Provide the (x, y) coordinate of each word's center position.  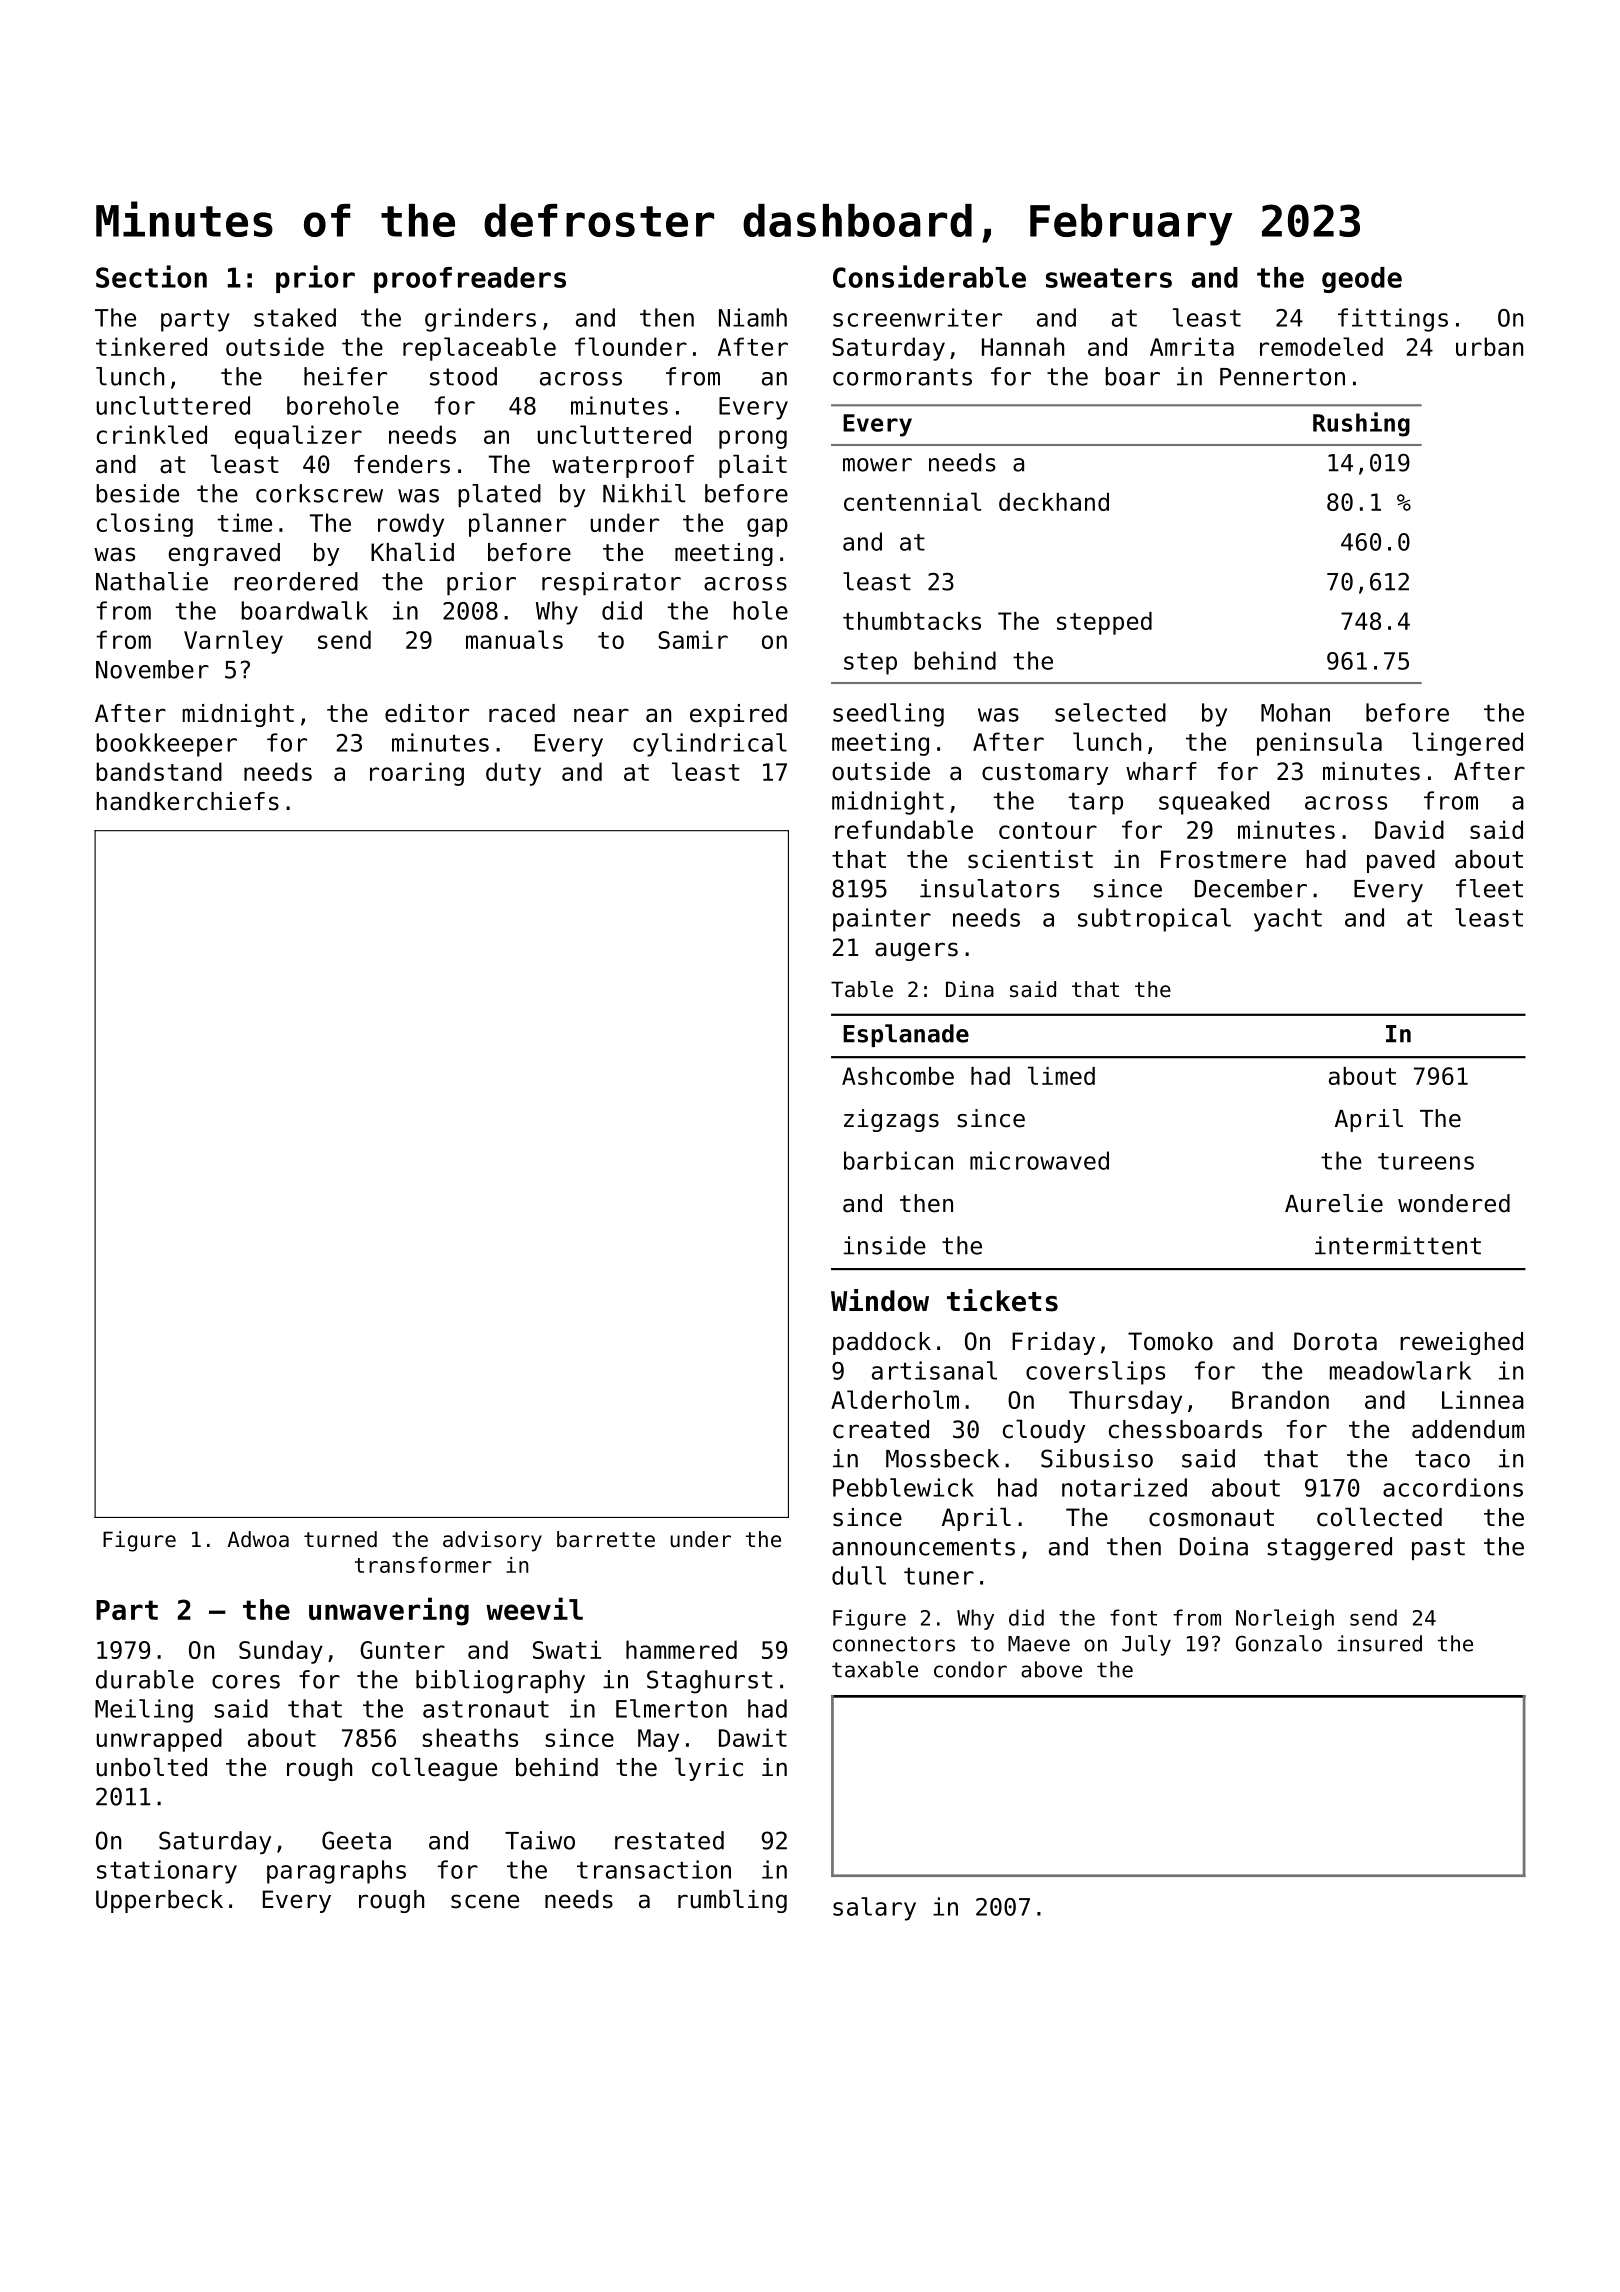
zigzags (891, 1120)
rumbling (732, 1901)
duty (513, 774)
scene (485, 1901)
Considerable (929, 276)
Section (151, 276)
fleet (1489, 888)
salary (874, 1909)
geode (1362, 280)
